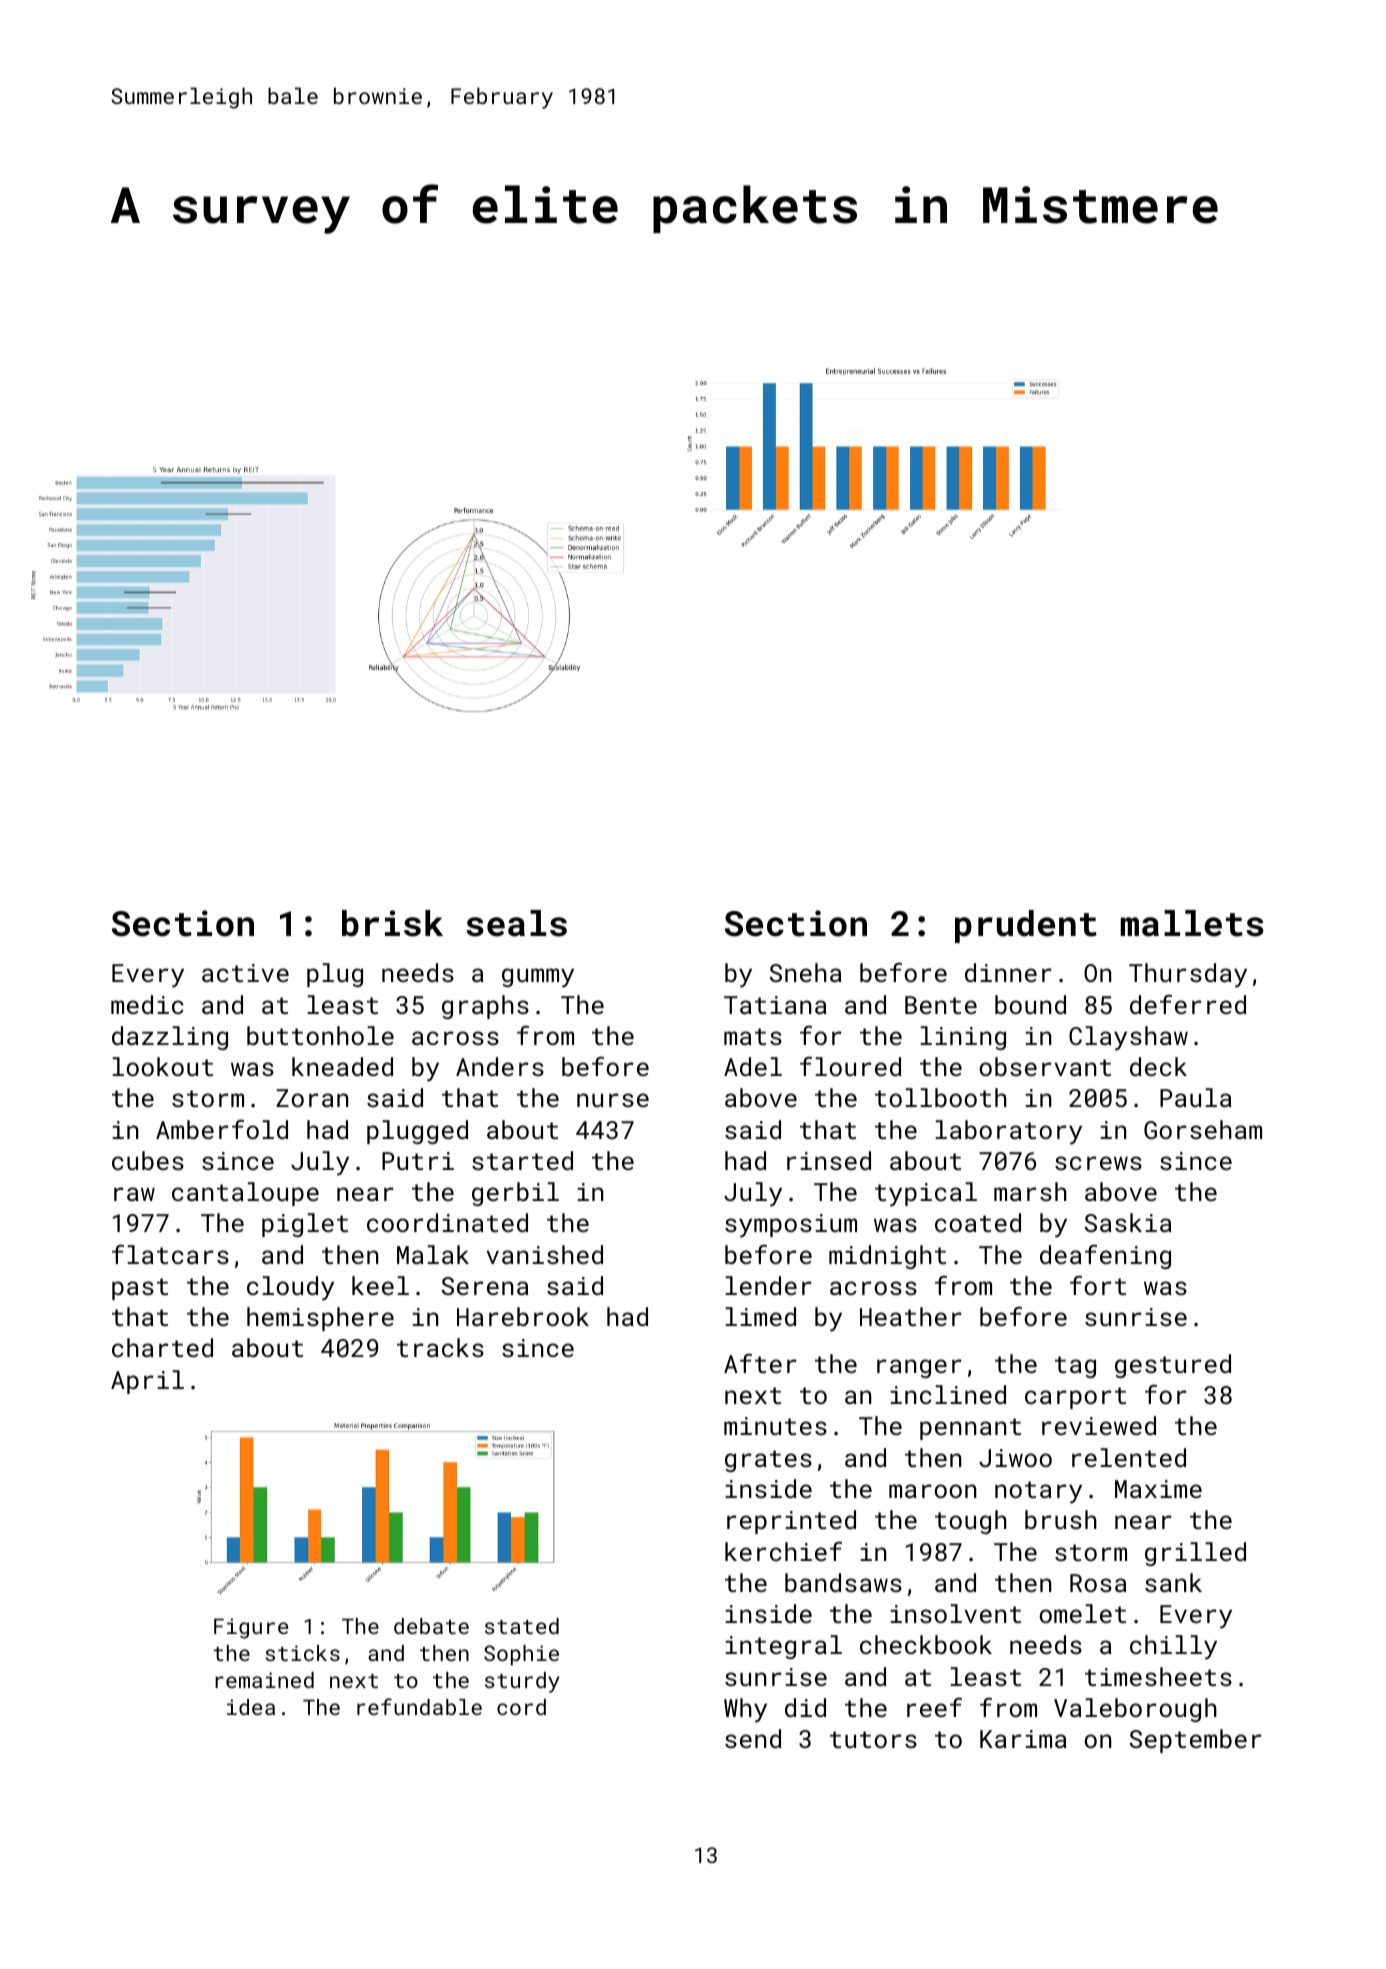  I want to click on flatcars, so click(170, 1254).
